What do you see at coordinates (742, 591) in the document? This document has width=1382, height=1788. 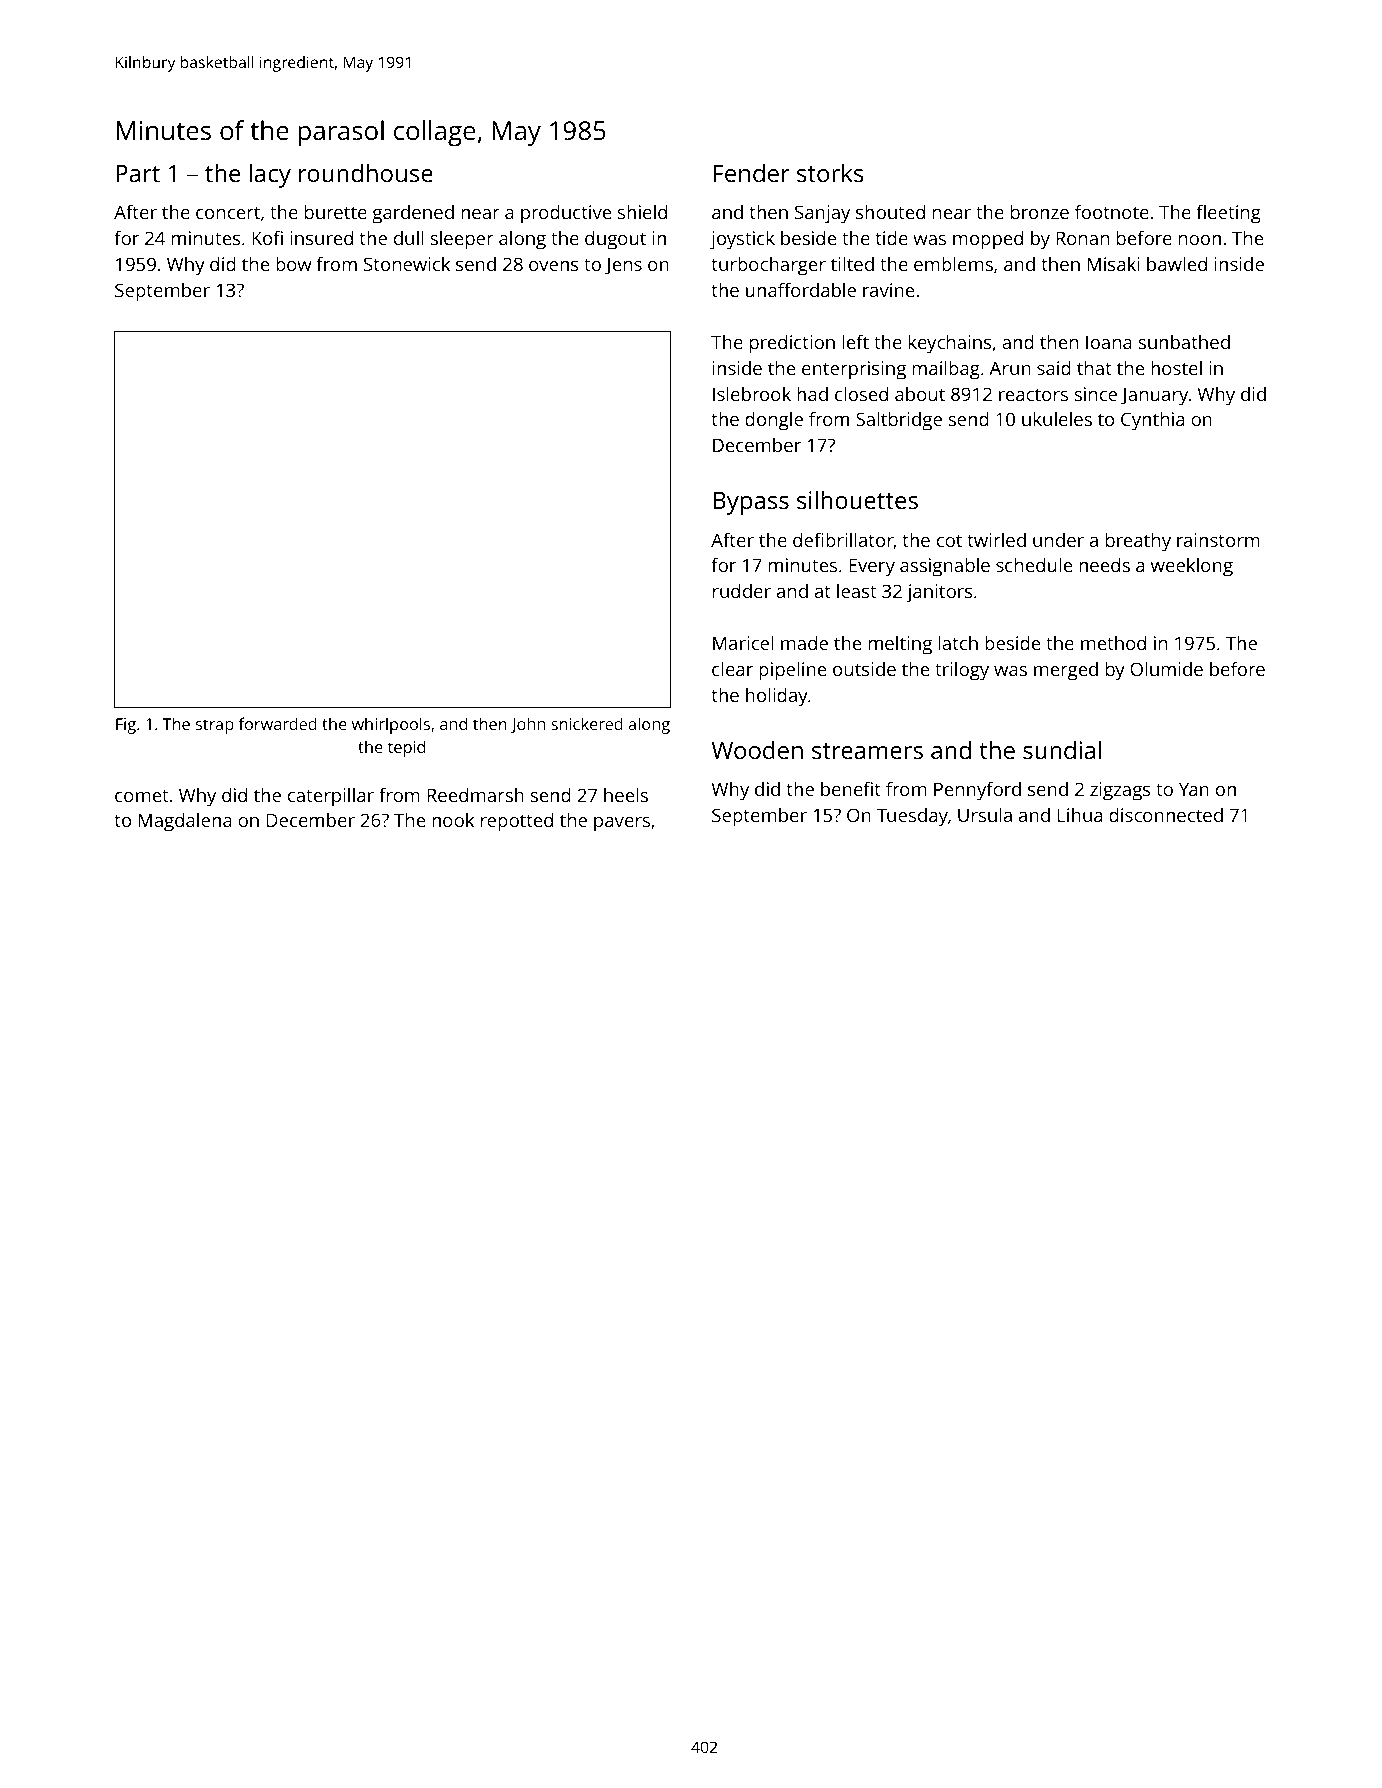 I see `rudder` at bounding box center [742, 591].
